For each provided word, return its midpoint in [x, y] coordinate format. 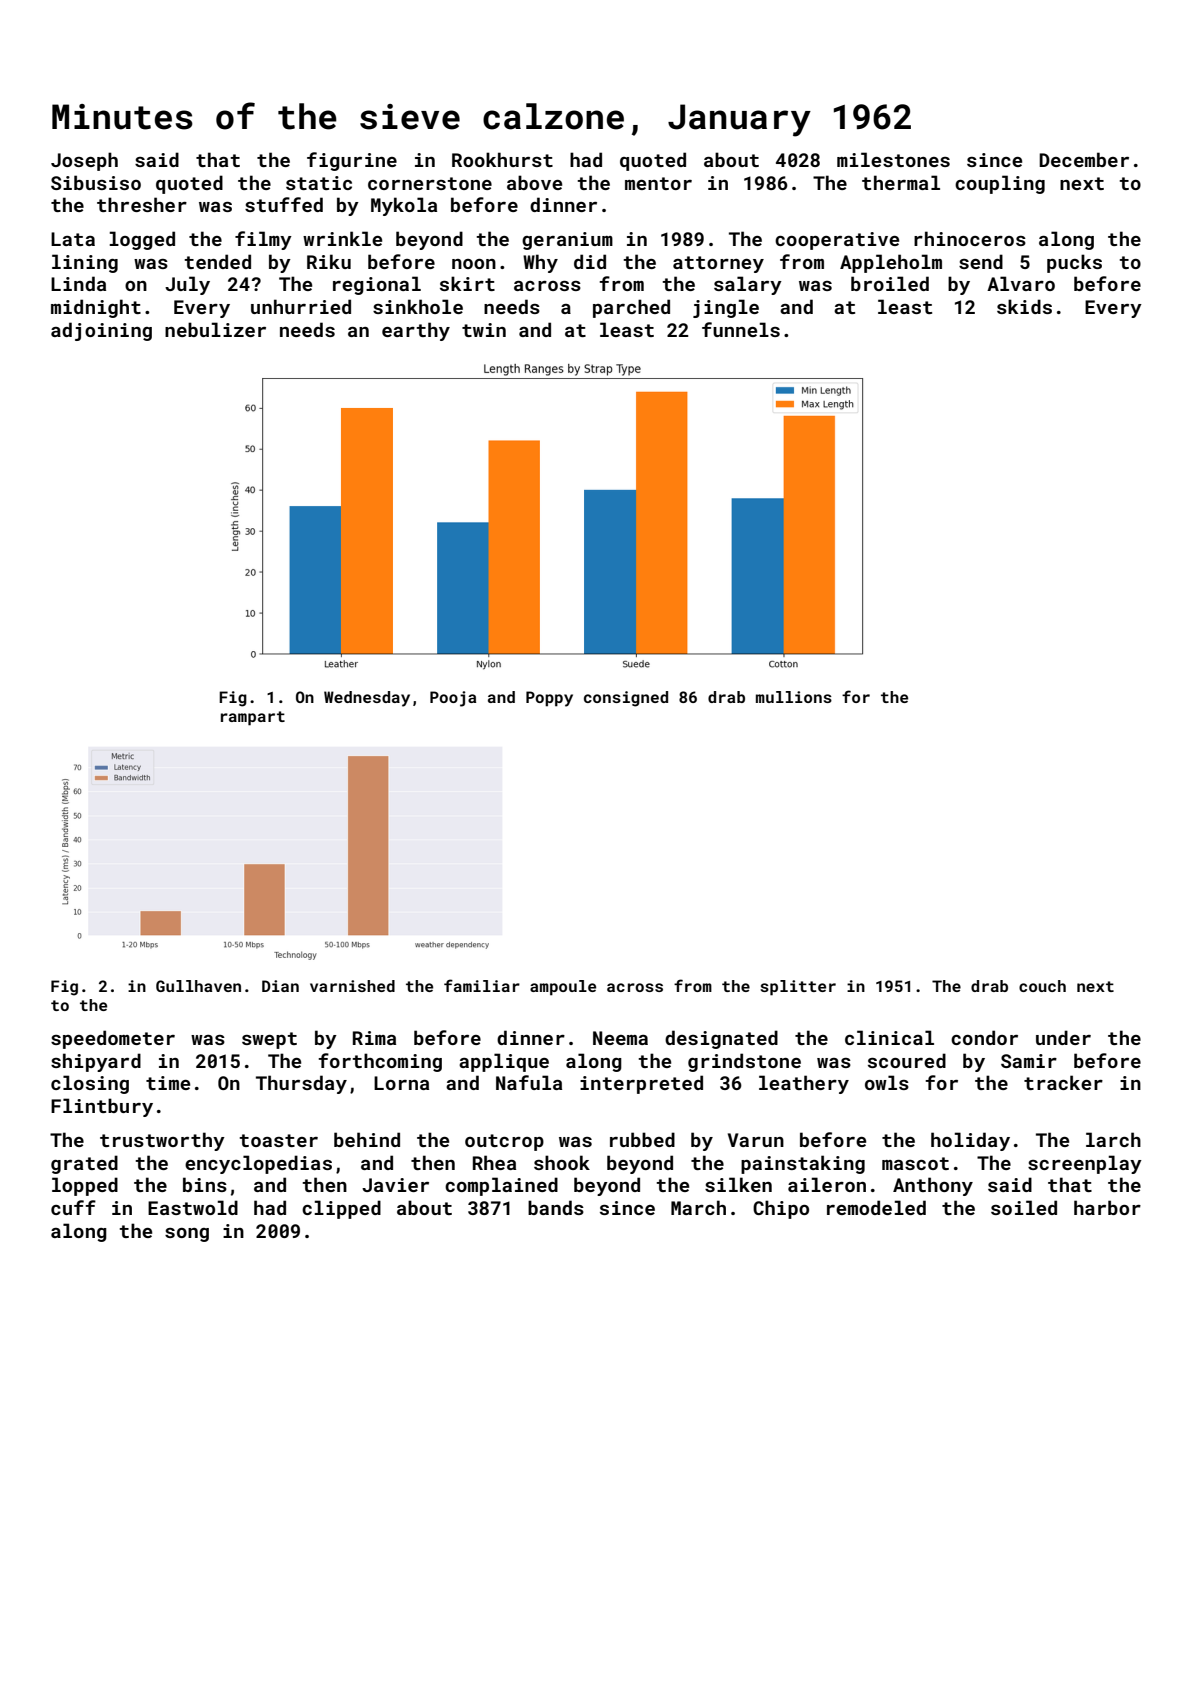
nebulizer [215, 329]
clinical [889, 1037]
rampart [253, 718]
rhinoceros [970, 238]
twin [484, 330]
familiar [482, 985]
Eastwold [193, 1207]
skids [1024, 306]
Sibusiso [96, 182]
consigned [626, 699]
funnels [741, 329]
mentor [658, 183]
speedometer [113, 1039]
